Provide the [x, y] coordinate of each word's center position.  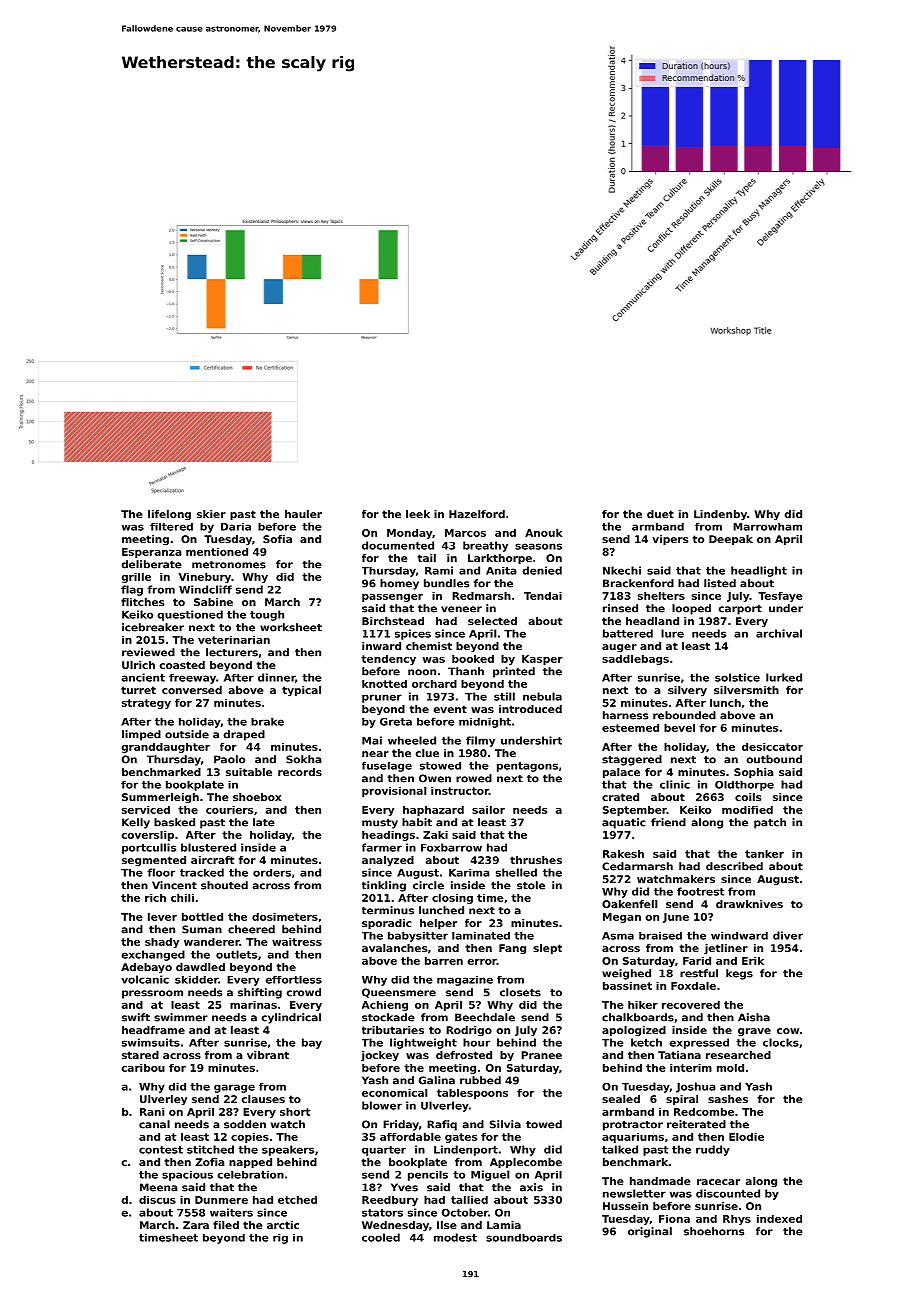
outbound [774, 759]
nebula [542, 696]
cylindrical [291, 1018]
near [375, 754]
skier [211, 514]
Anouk [543, 533]
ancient [143, 677]
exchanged [153, 955]
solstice [737, 677]
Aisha [754, 1017]
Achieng [385, 1006]
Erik [753, 961]
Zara [196, 1225]
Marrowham [767, 527]
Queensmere [399, 993]
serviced [146, 810]
